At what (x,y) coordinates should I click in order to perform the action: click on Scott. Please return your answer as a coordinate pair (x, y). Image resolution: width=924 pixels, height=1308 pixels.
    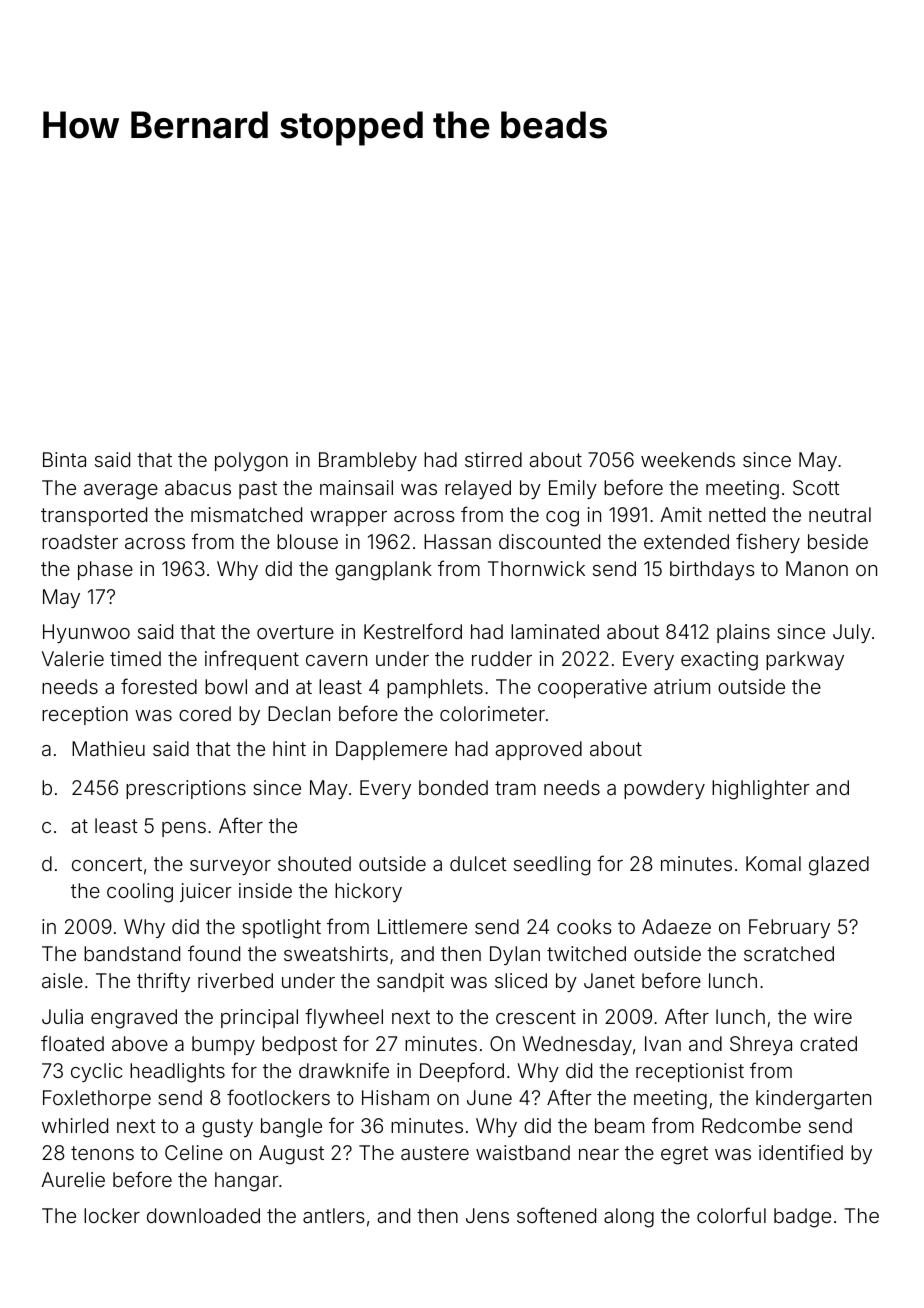
    Looking at the image, I should click on (816, 487).
